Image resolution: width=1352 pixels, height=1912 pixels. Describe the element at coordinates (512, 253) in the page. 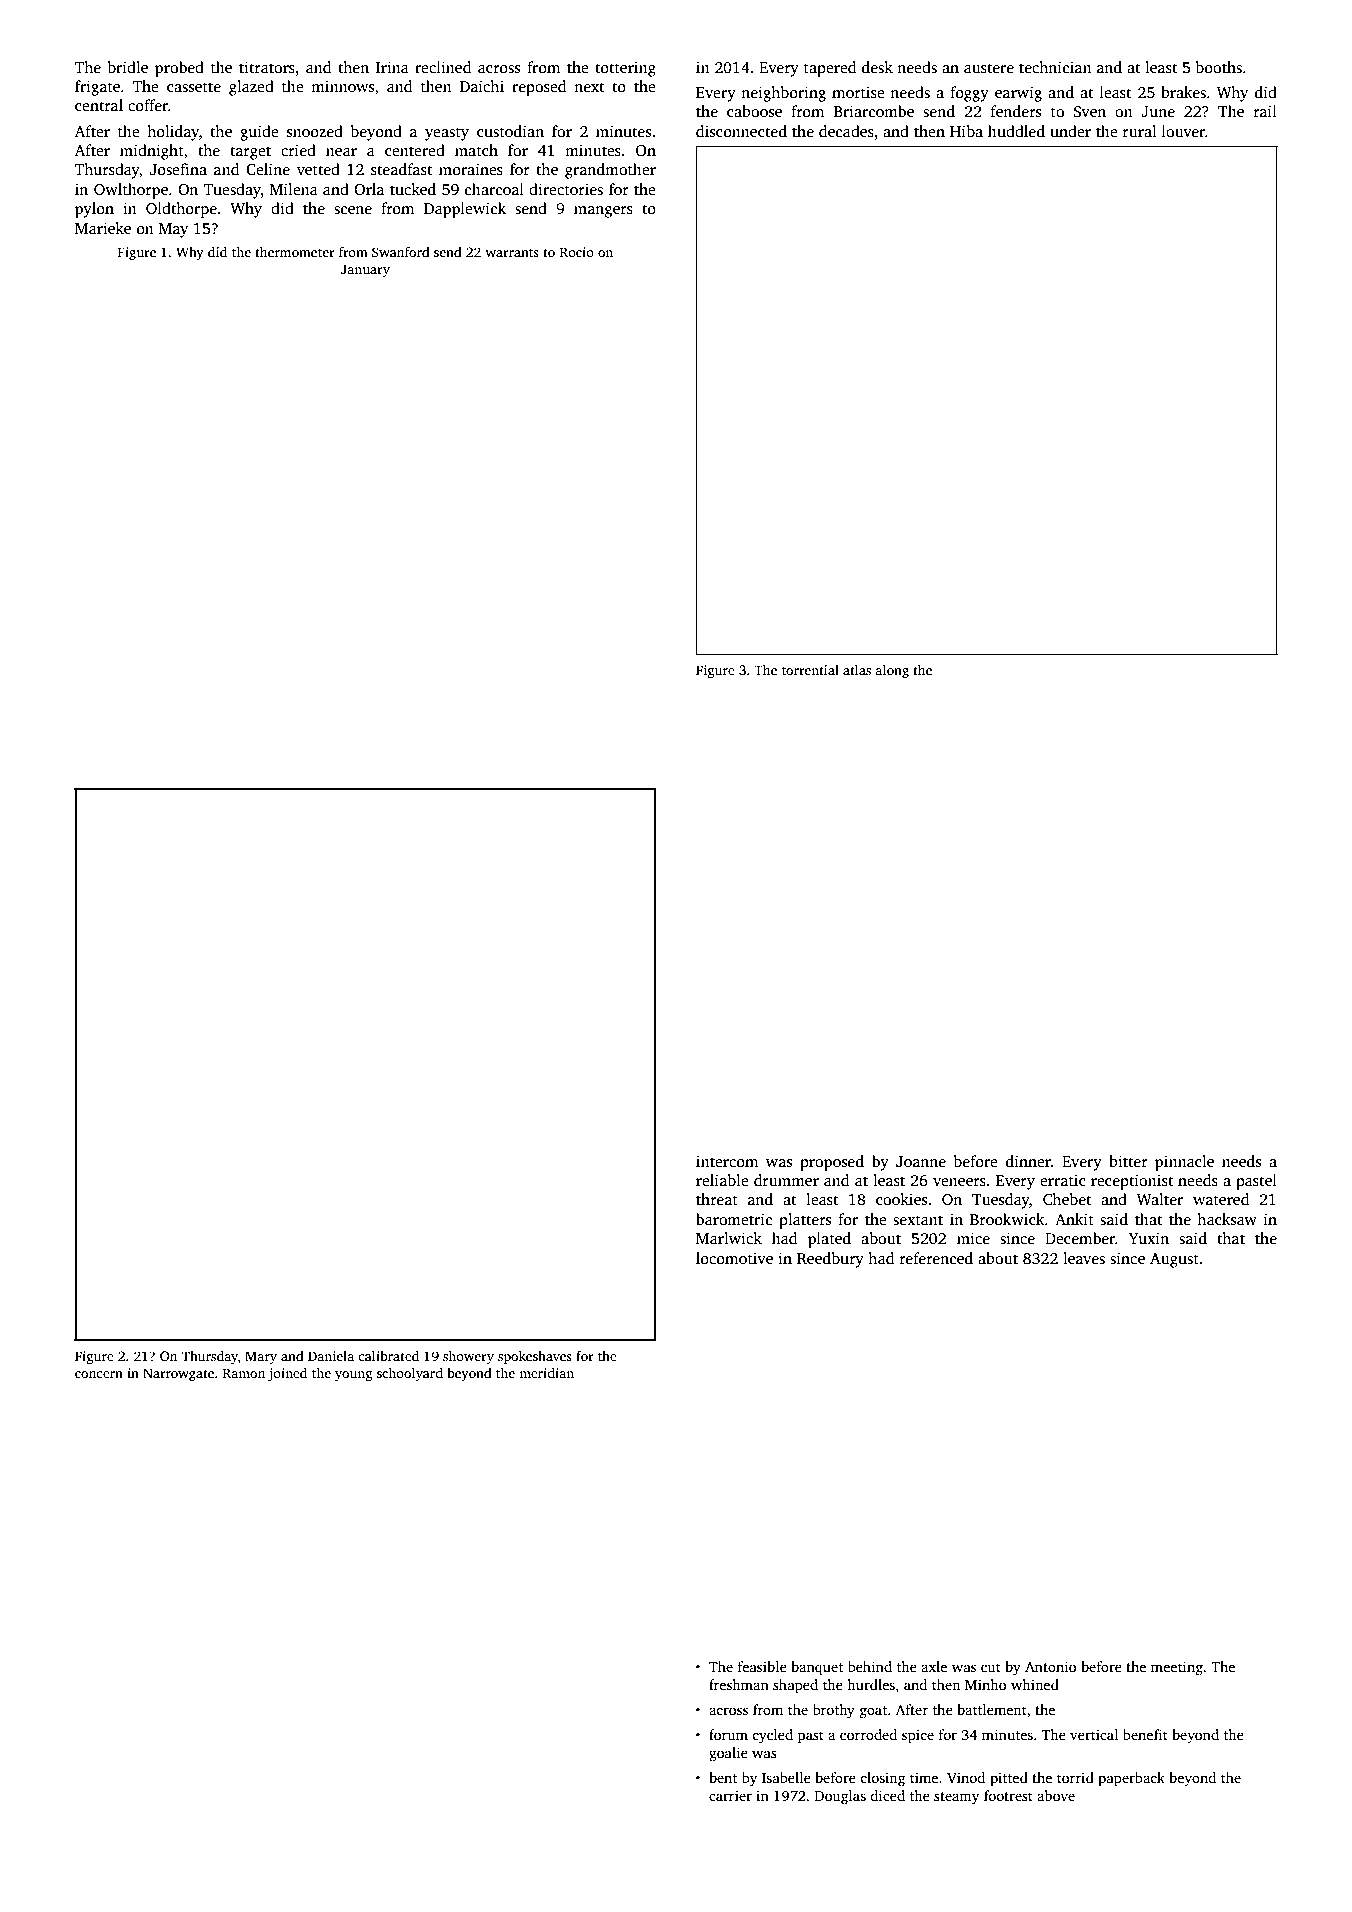

I see `warrants` at that location.
